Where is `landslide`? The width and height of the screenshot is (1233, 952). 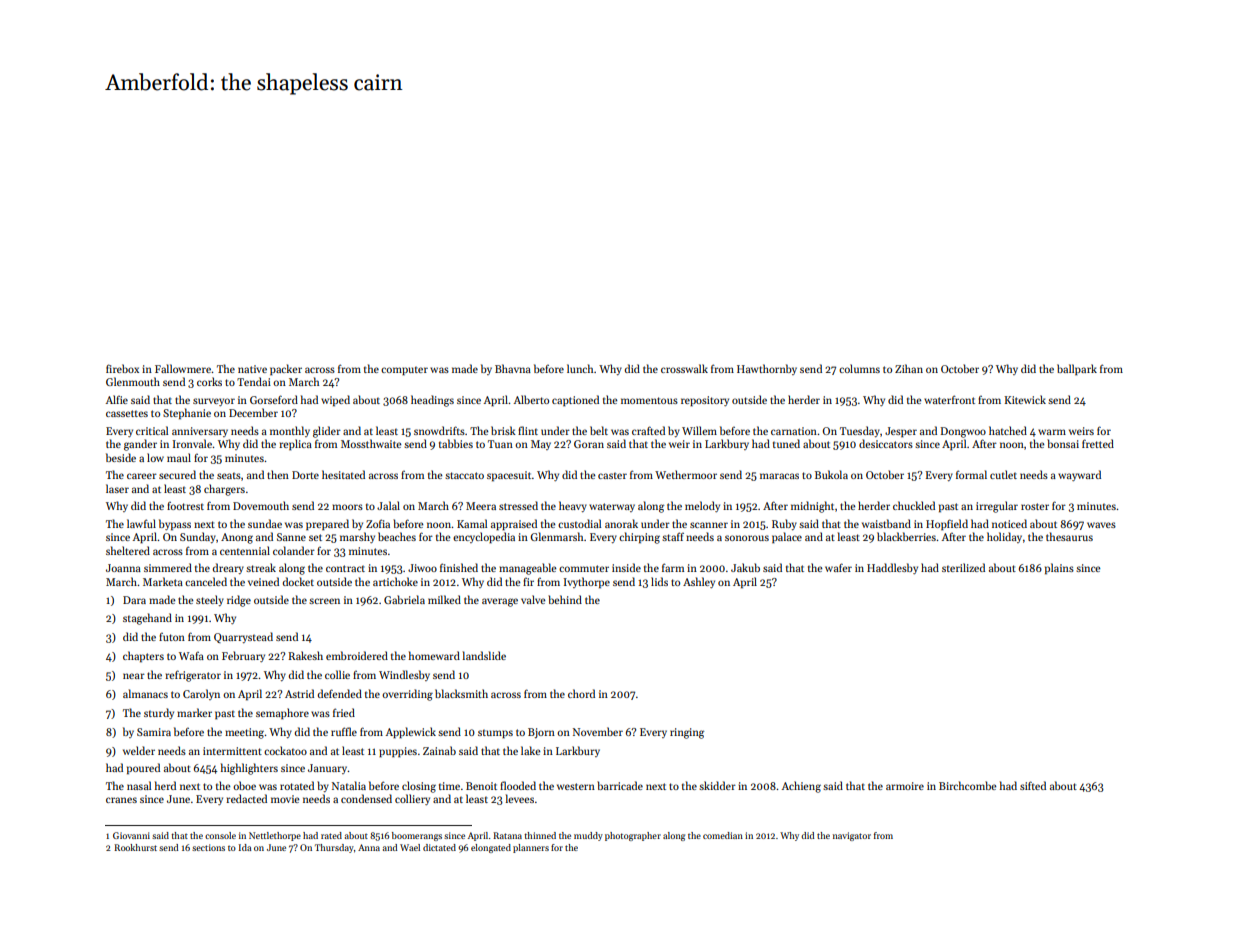
landslide is located at coordinates (484, 655).
